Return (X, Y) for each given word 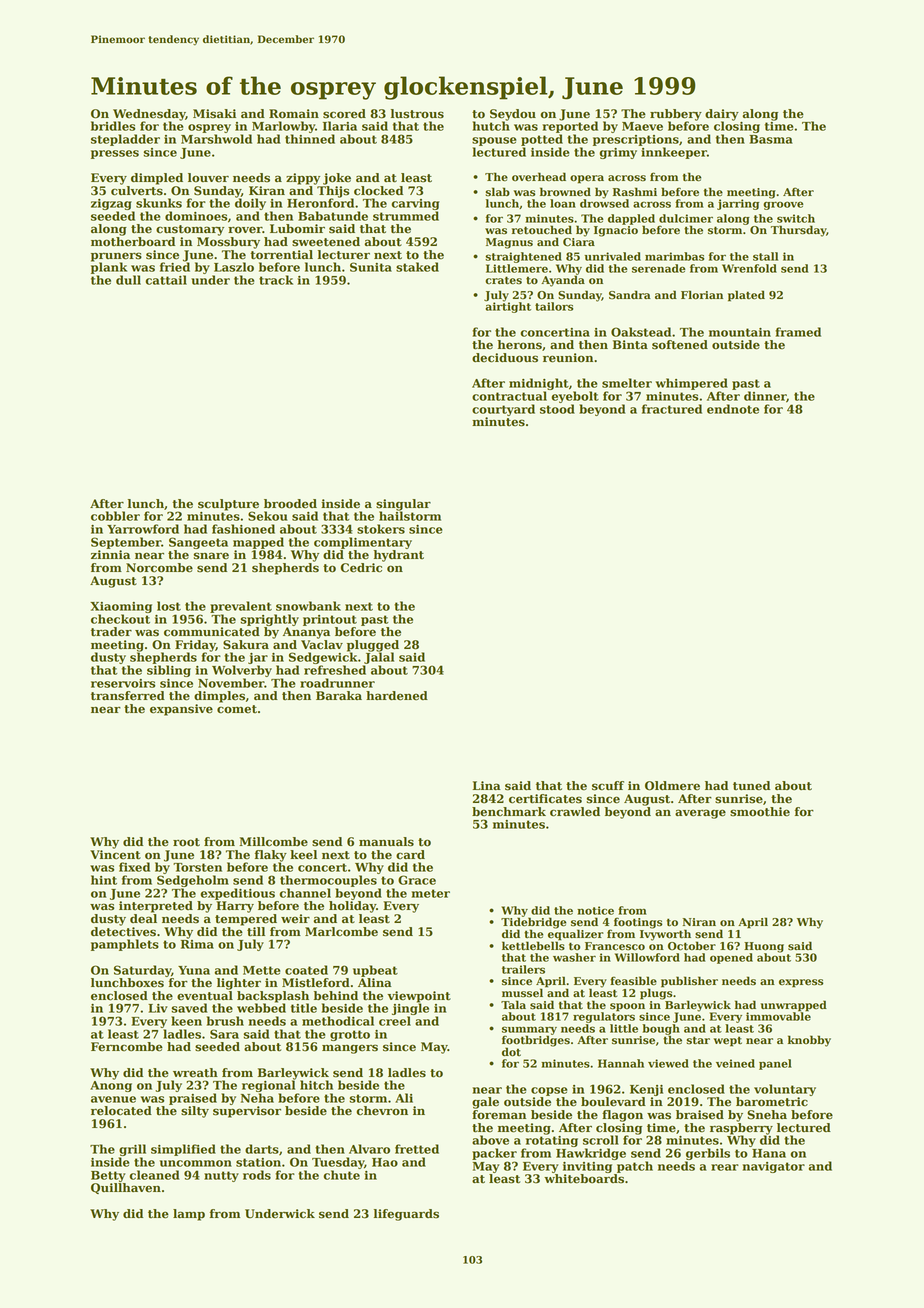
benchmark (509, 812)
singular (403, 505)
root (186, 842)
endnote (733, 409)
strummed (406, 216)
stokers (381, 529)
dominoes (196, 216)
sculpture (228, 505)
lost (169, 606)
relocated (121, 1111)
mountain (740, 332)
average (700, 814)
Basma (771, 139)
